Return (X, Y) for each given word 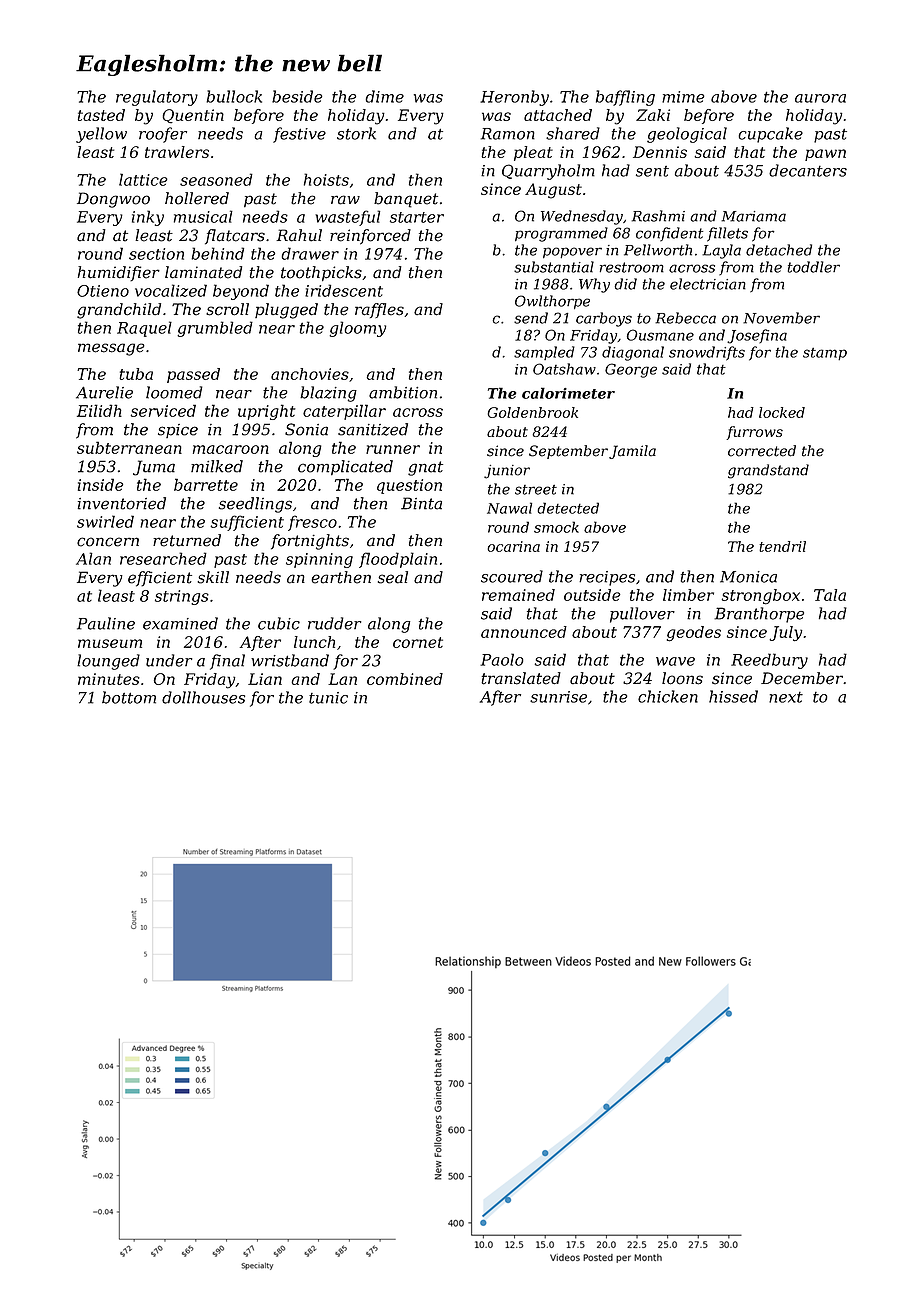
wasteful (348, 218)
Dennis (660, 152)
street (536, 490)
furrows (754, 433)
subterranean (129, 447)
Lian (265, 679)
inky (148, 218)
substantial (554, 267)
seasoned (216, 179)
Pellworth (658, 250)
